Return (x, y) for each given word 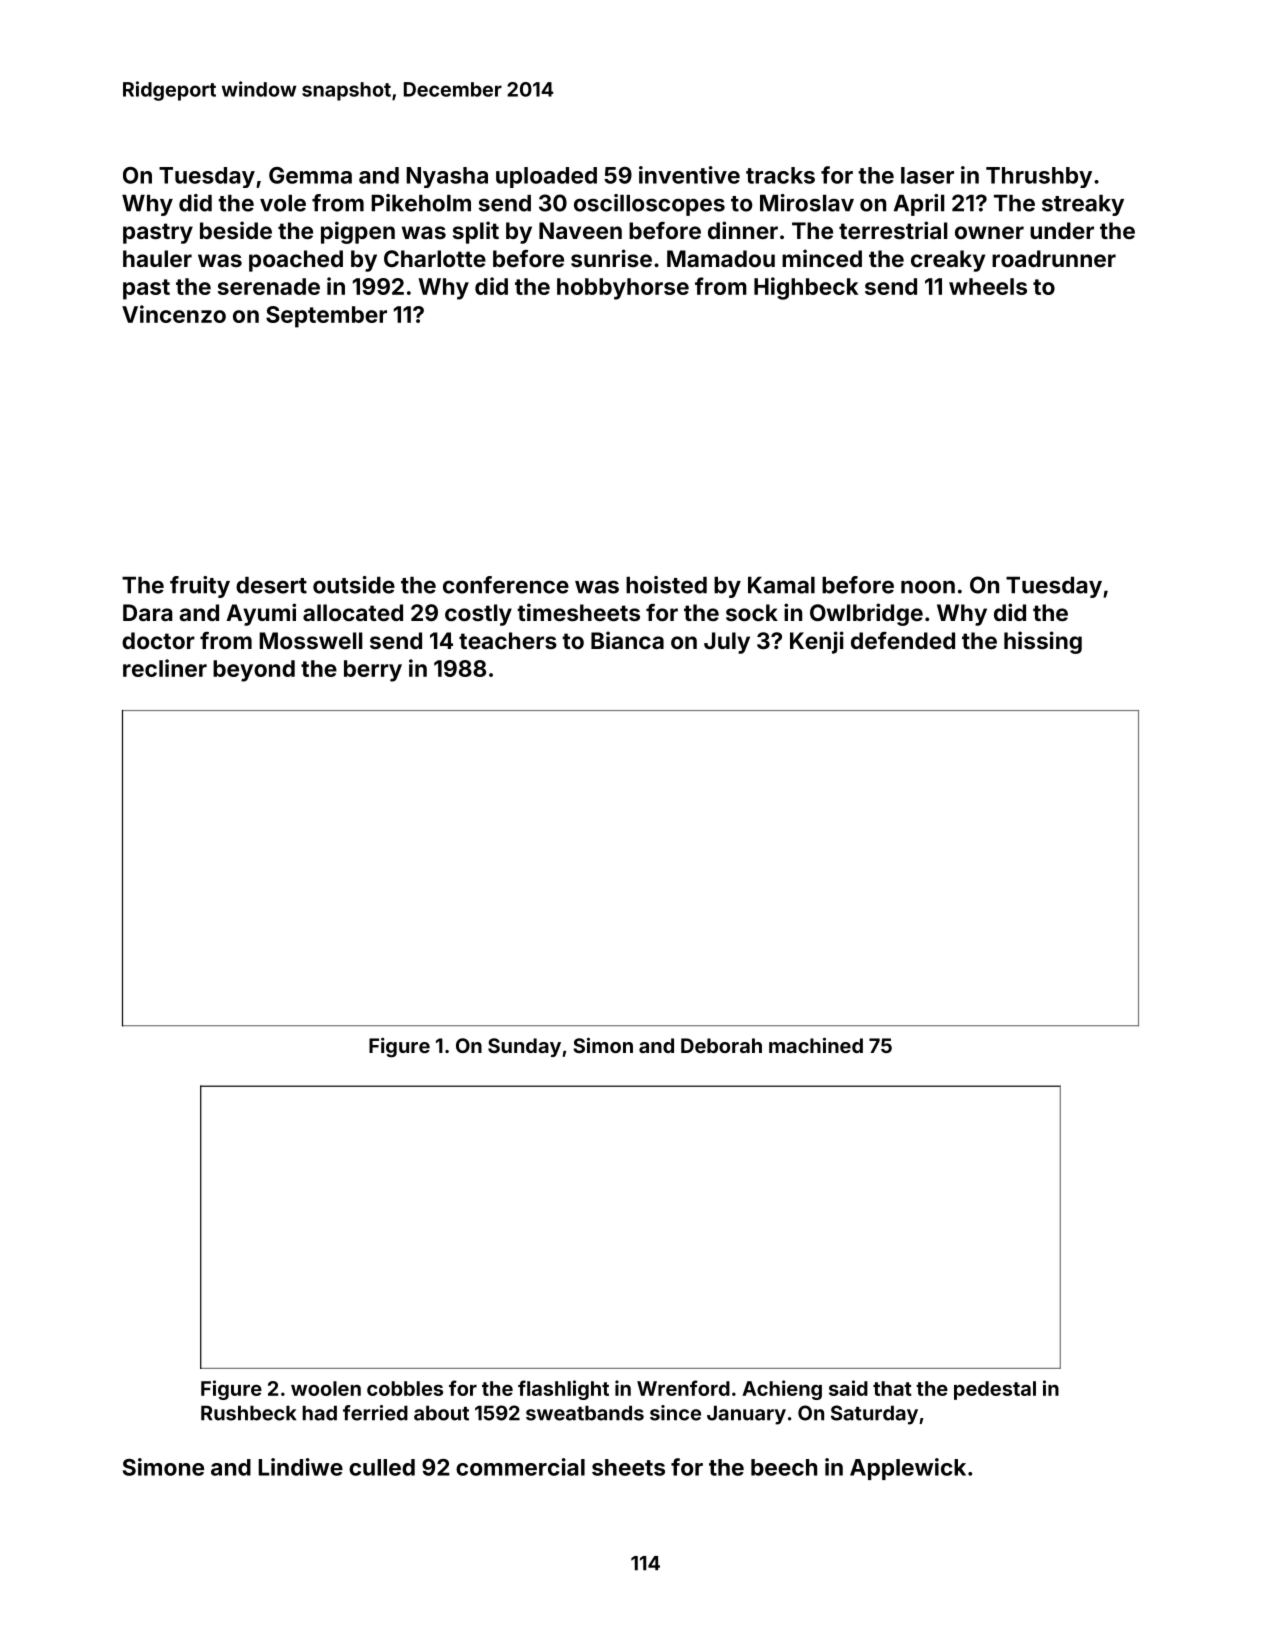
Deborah (721, 1045)
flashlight (563, 1390)
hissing (1043, 642)
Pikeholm (421, 203)
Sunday (524, 1047)
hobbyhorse (623, 289)
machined (816, 1045)
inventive (689, 175)
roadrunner (1054, 258)
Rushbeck (248, 1413)
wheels (988, 286)
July (727, 643)
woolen (326, 1388)
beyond (254, 671)
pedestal (995, 1390)
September (326, 317)
